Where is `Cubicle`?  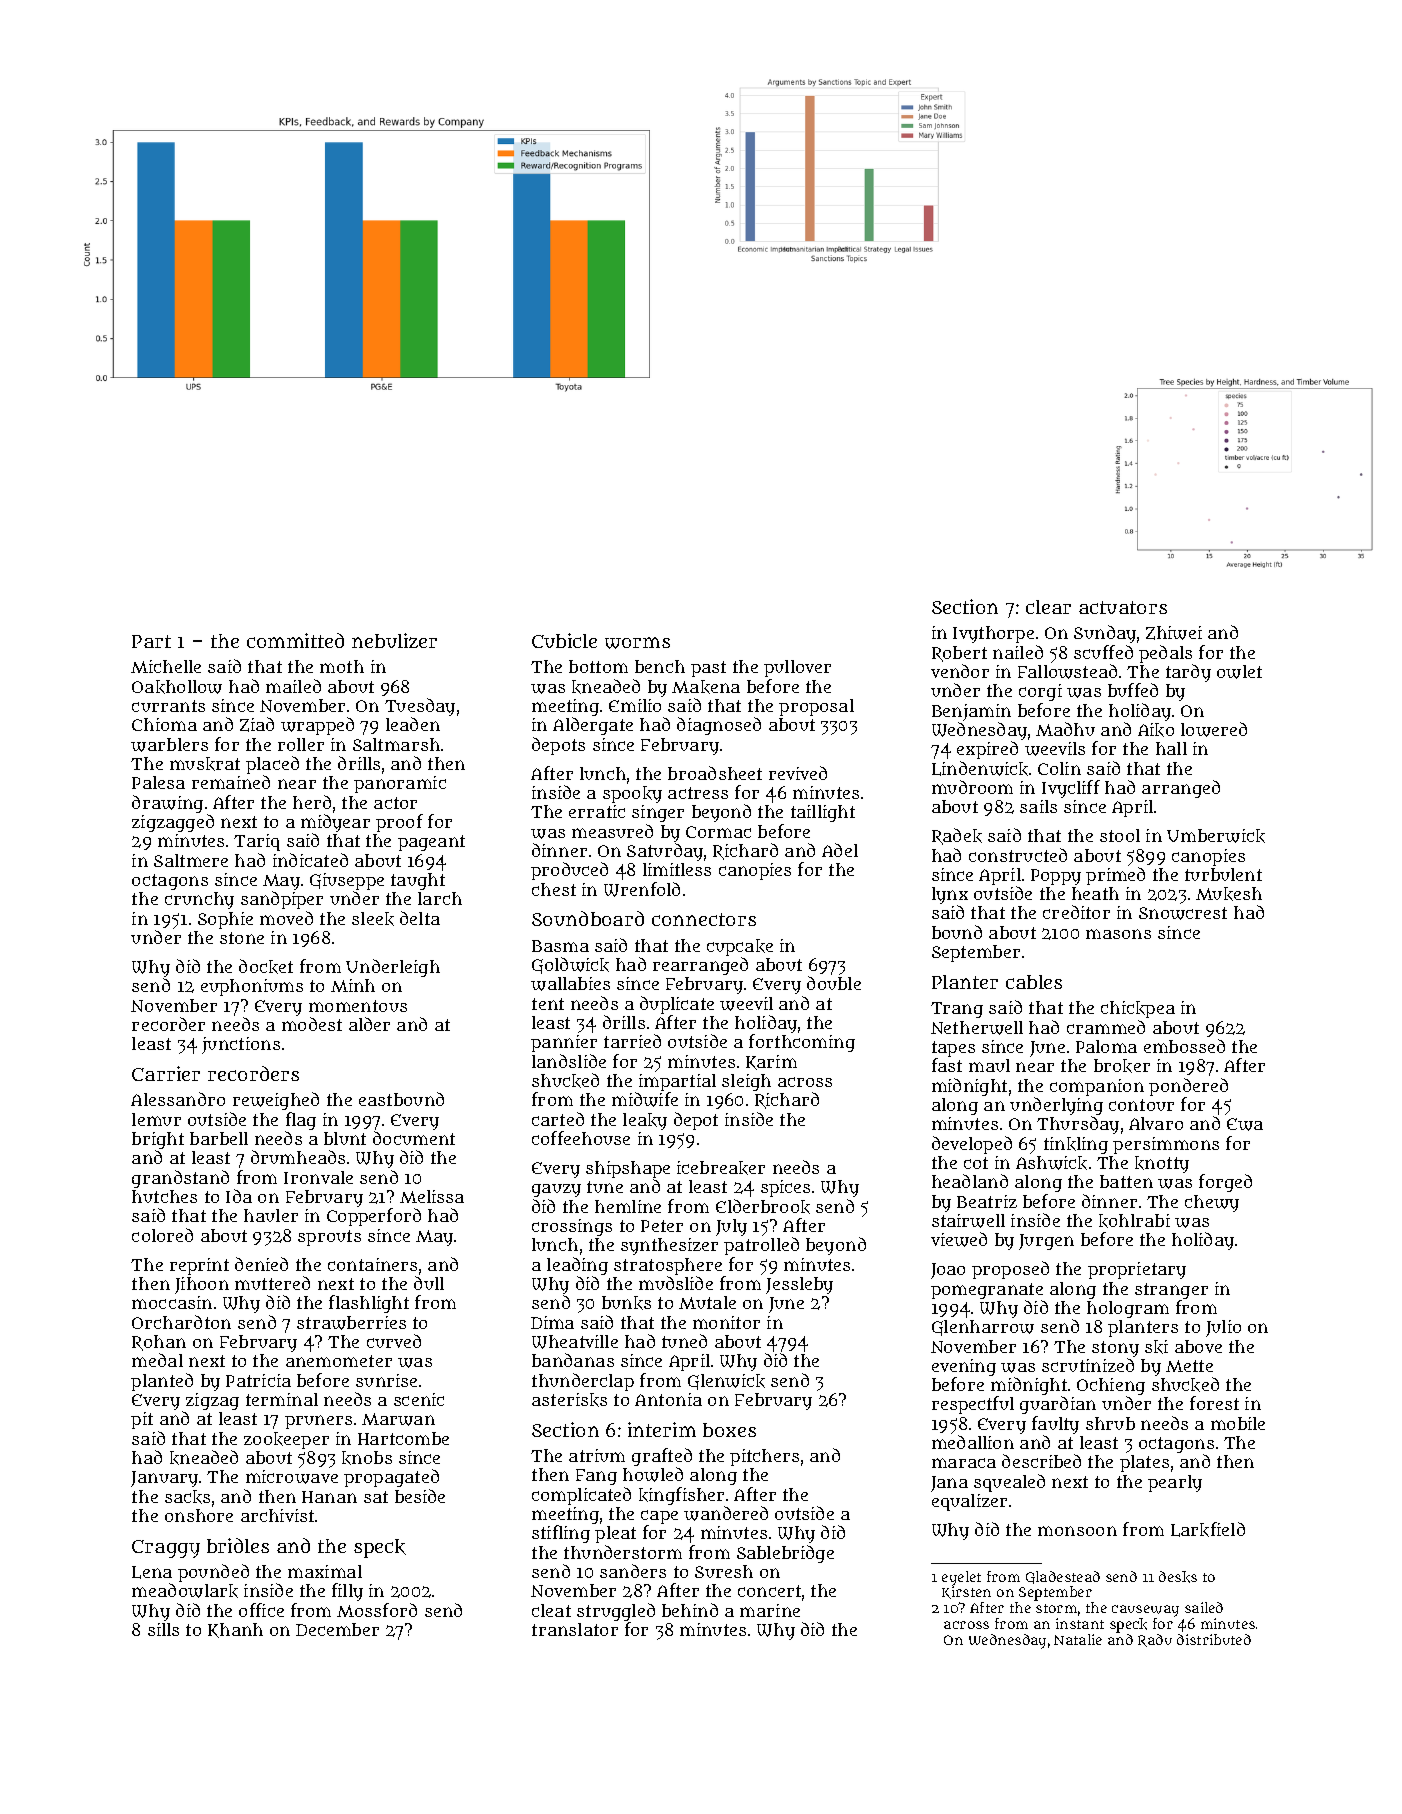 Cubicle is located at coordinates (564, 640).
